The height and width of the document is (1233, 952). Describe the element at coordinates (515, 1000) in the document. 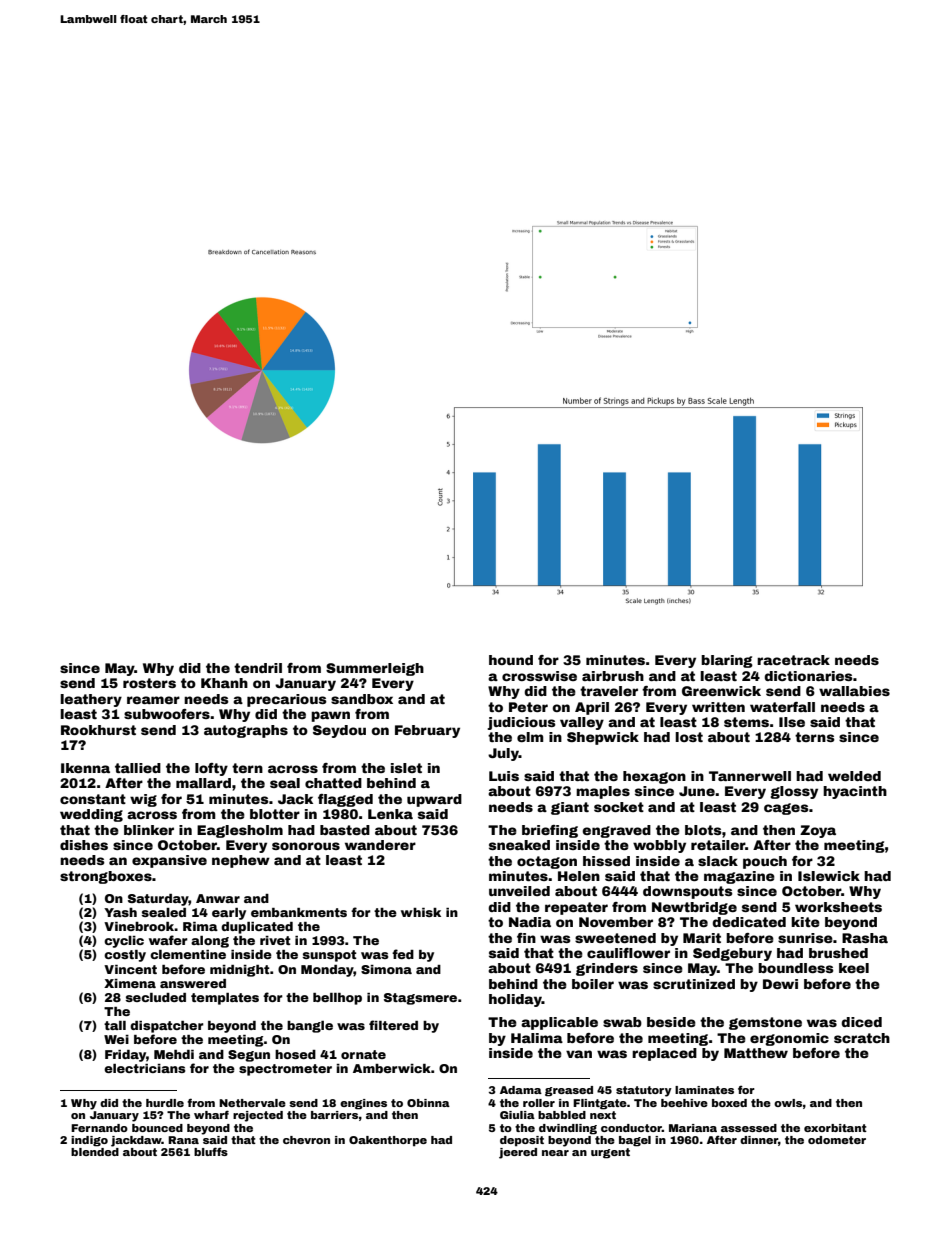

I see `holiday` at that location.
